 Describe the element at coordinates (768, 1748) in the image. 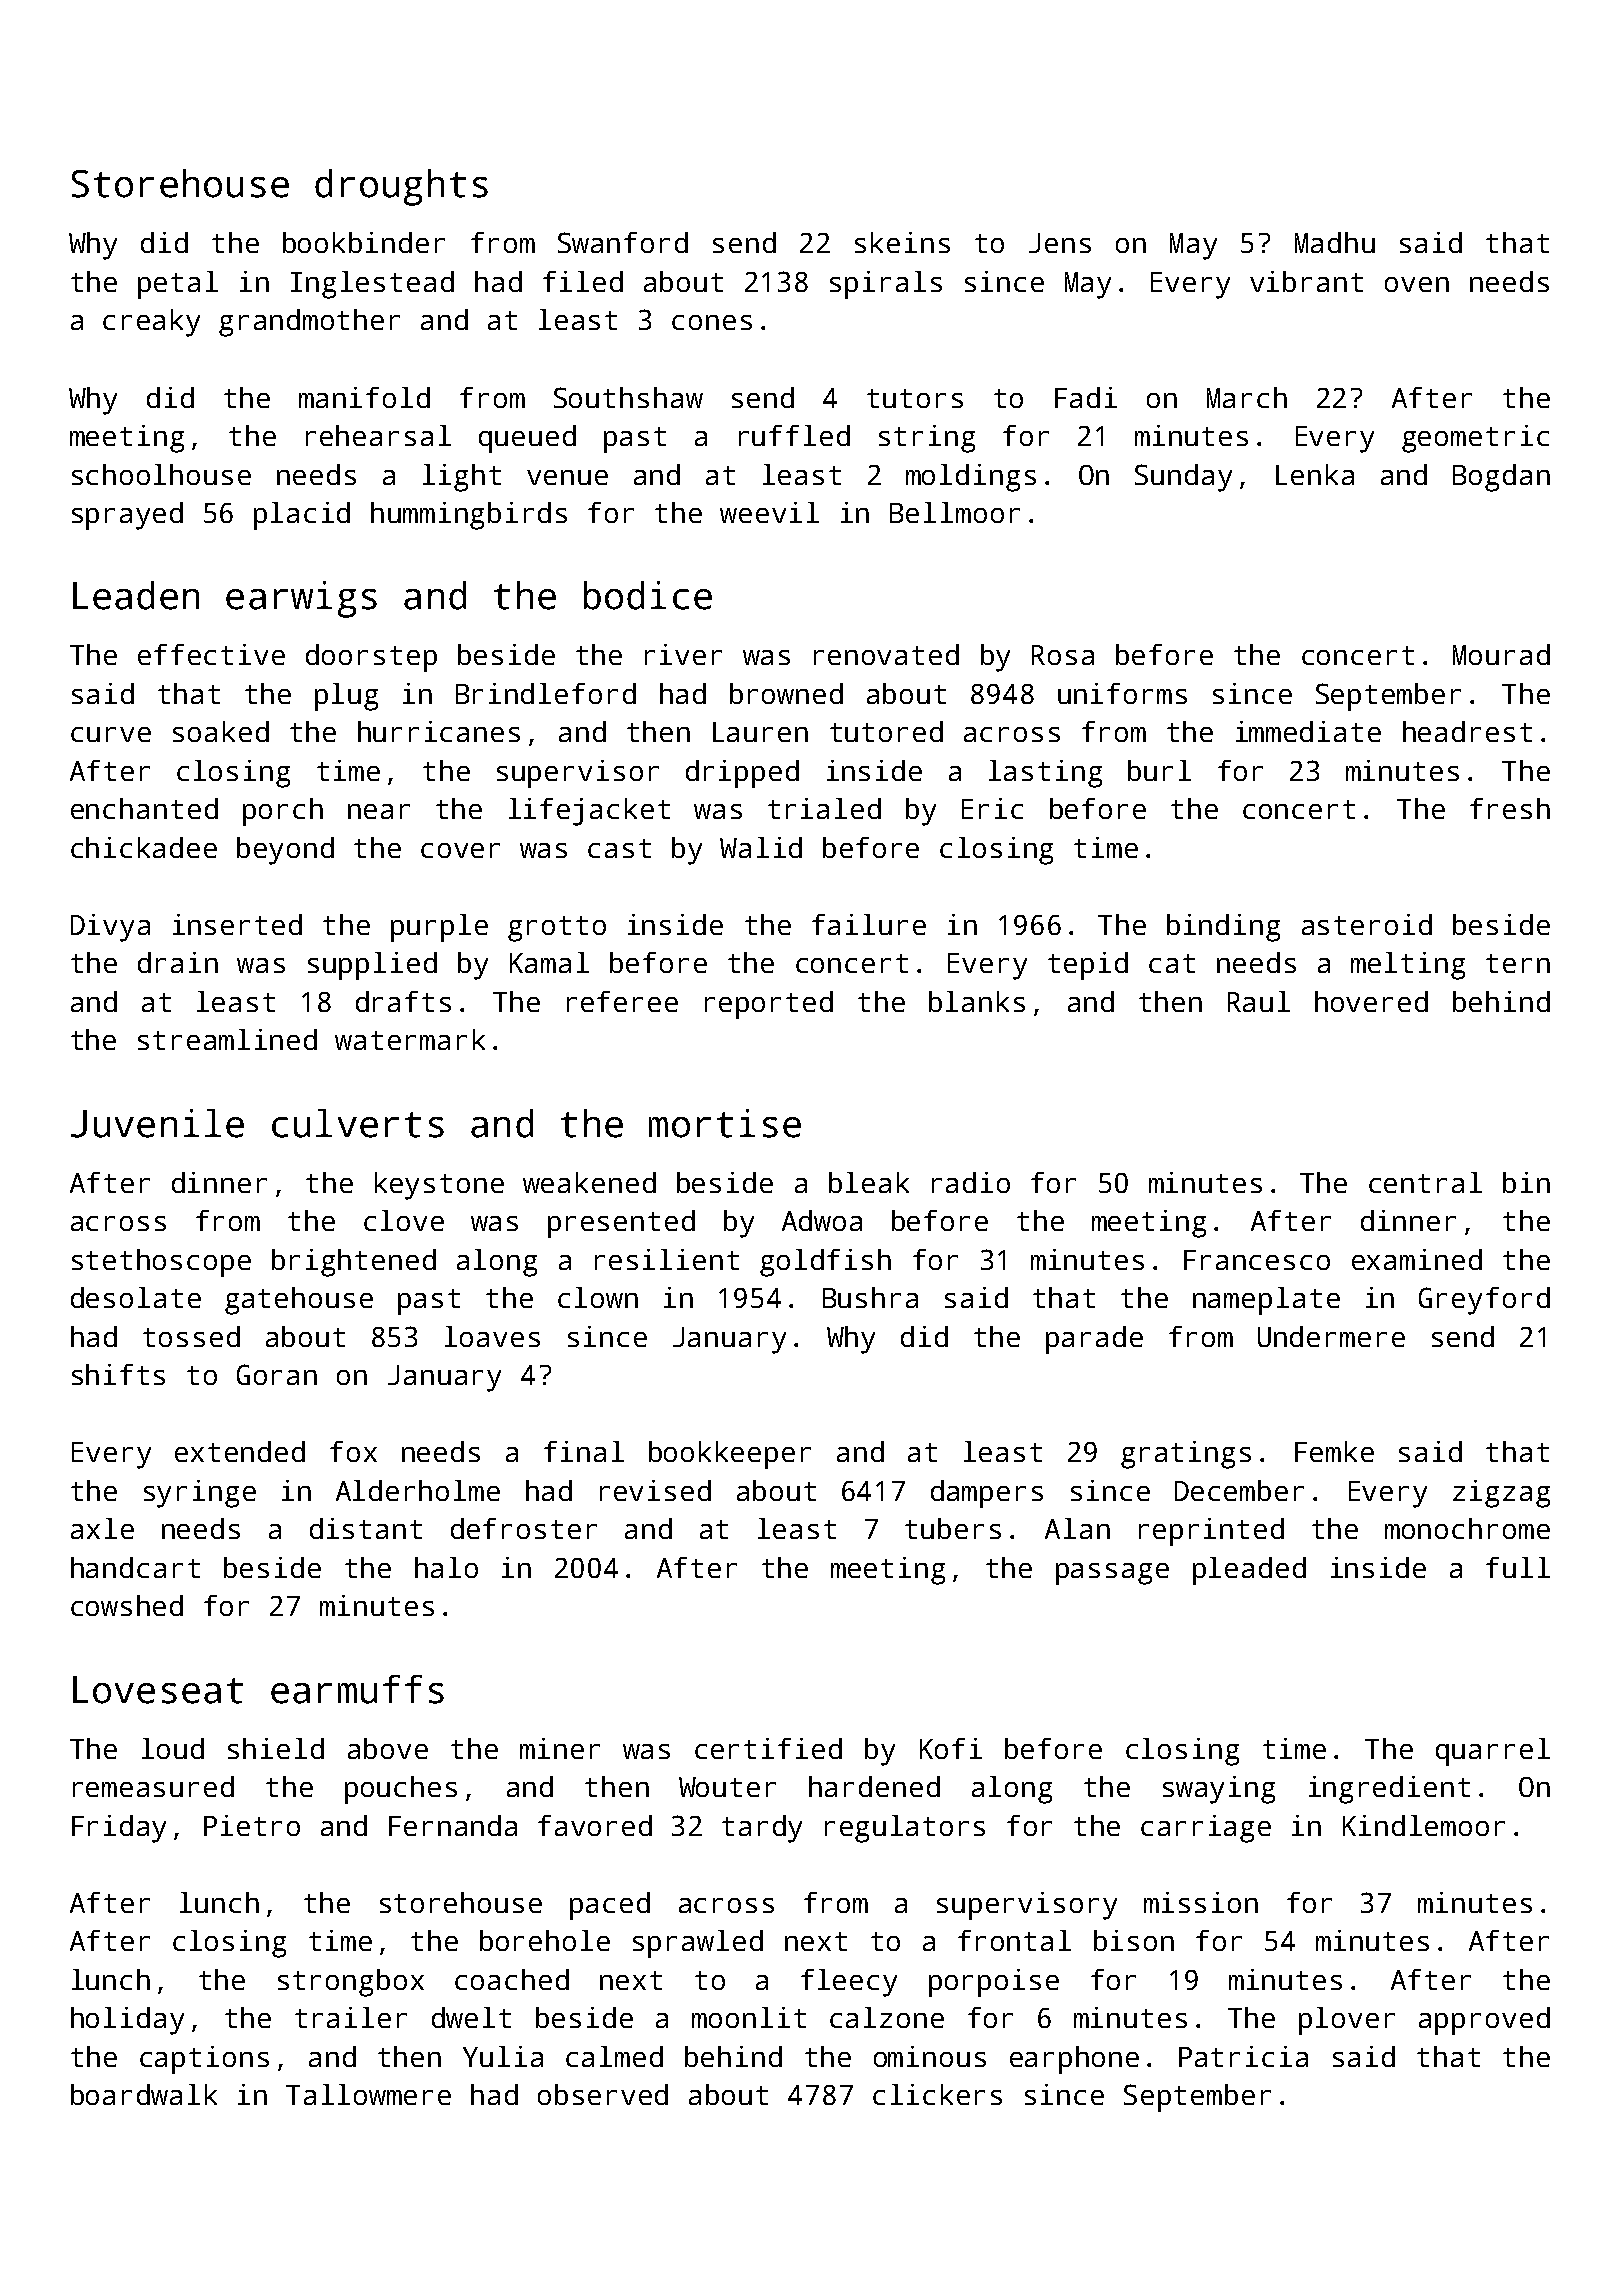

I see `certified` at that location.
